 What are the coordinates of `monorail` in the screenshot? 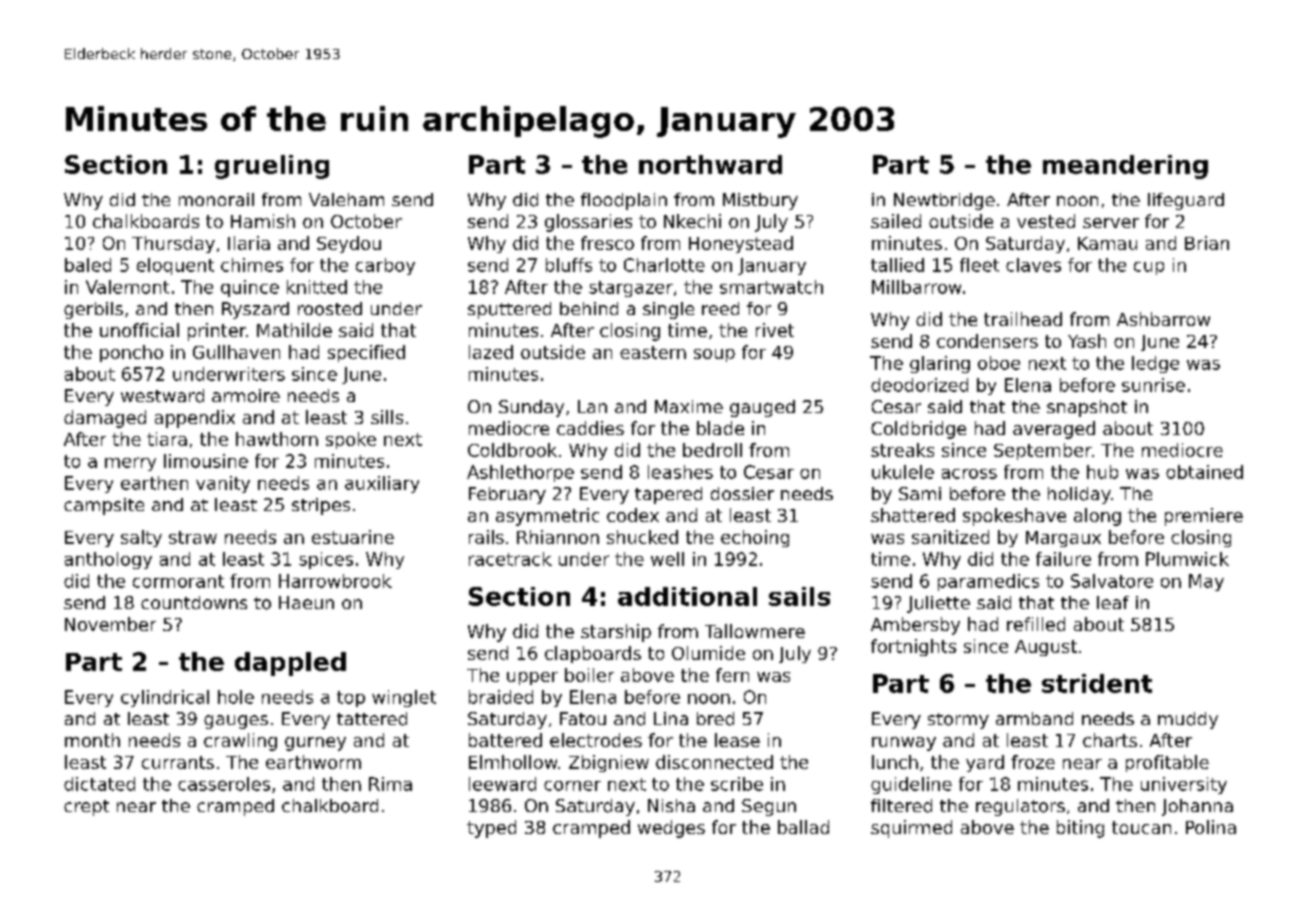 It's located at (216, 199).
